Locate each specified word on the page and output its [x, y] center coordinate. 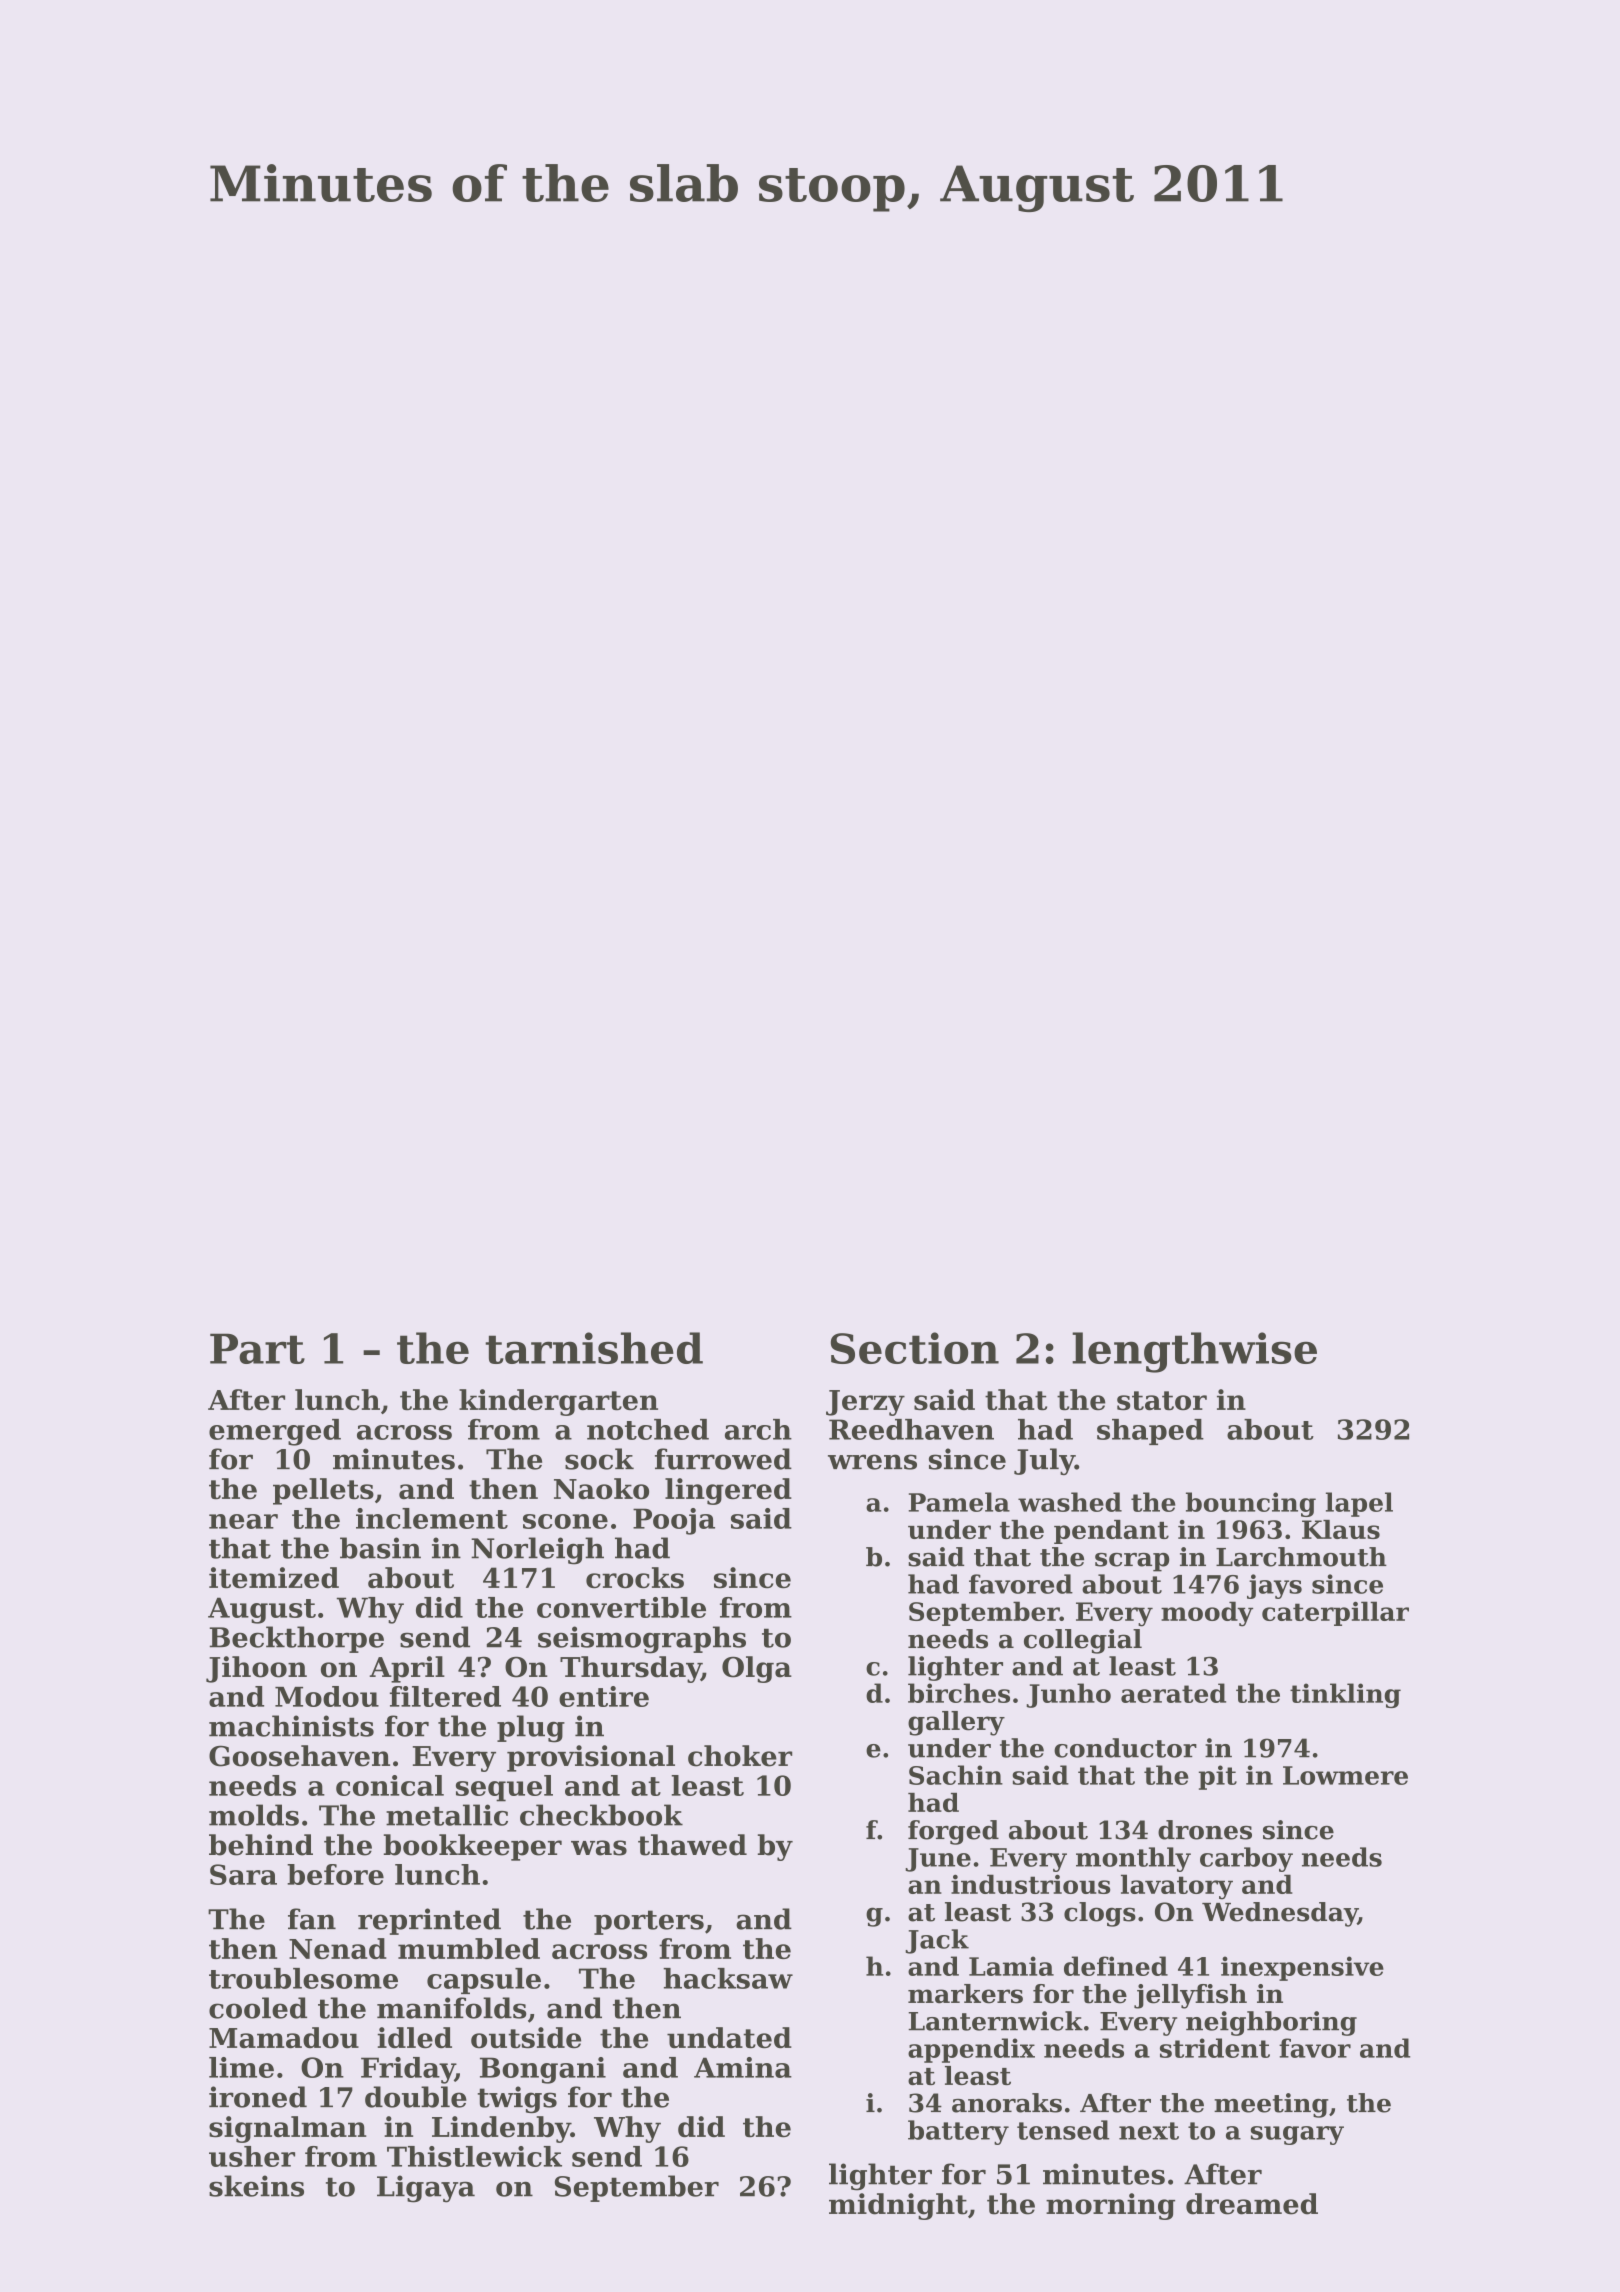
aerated [1173, 1693]
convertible [621, 1607]
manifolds [451, 2008]
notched [648, 1429]
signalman [287, 2129]
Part [257, 1348]
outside [526, 2038]
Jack [937, 1941]
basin [380, 1548]
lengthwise [1194, 1352]
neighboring [1271, 2023]
